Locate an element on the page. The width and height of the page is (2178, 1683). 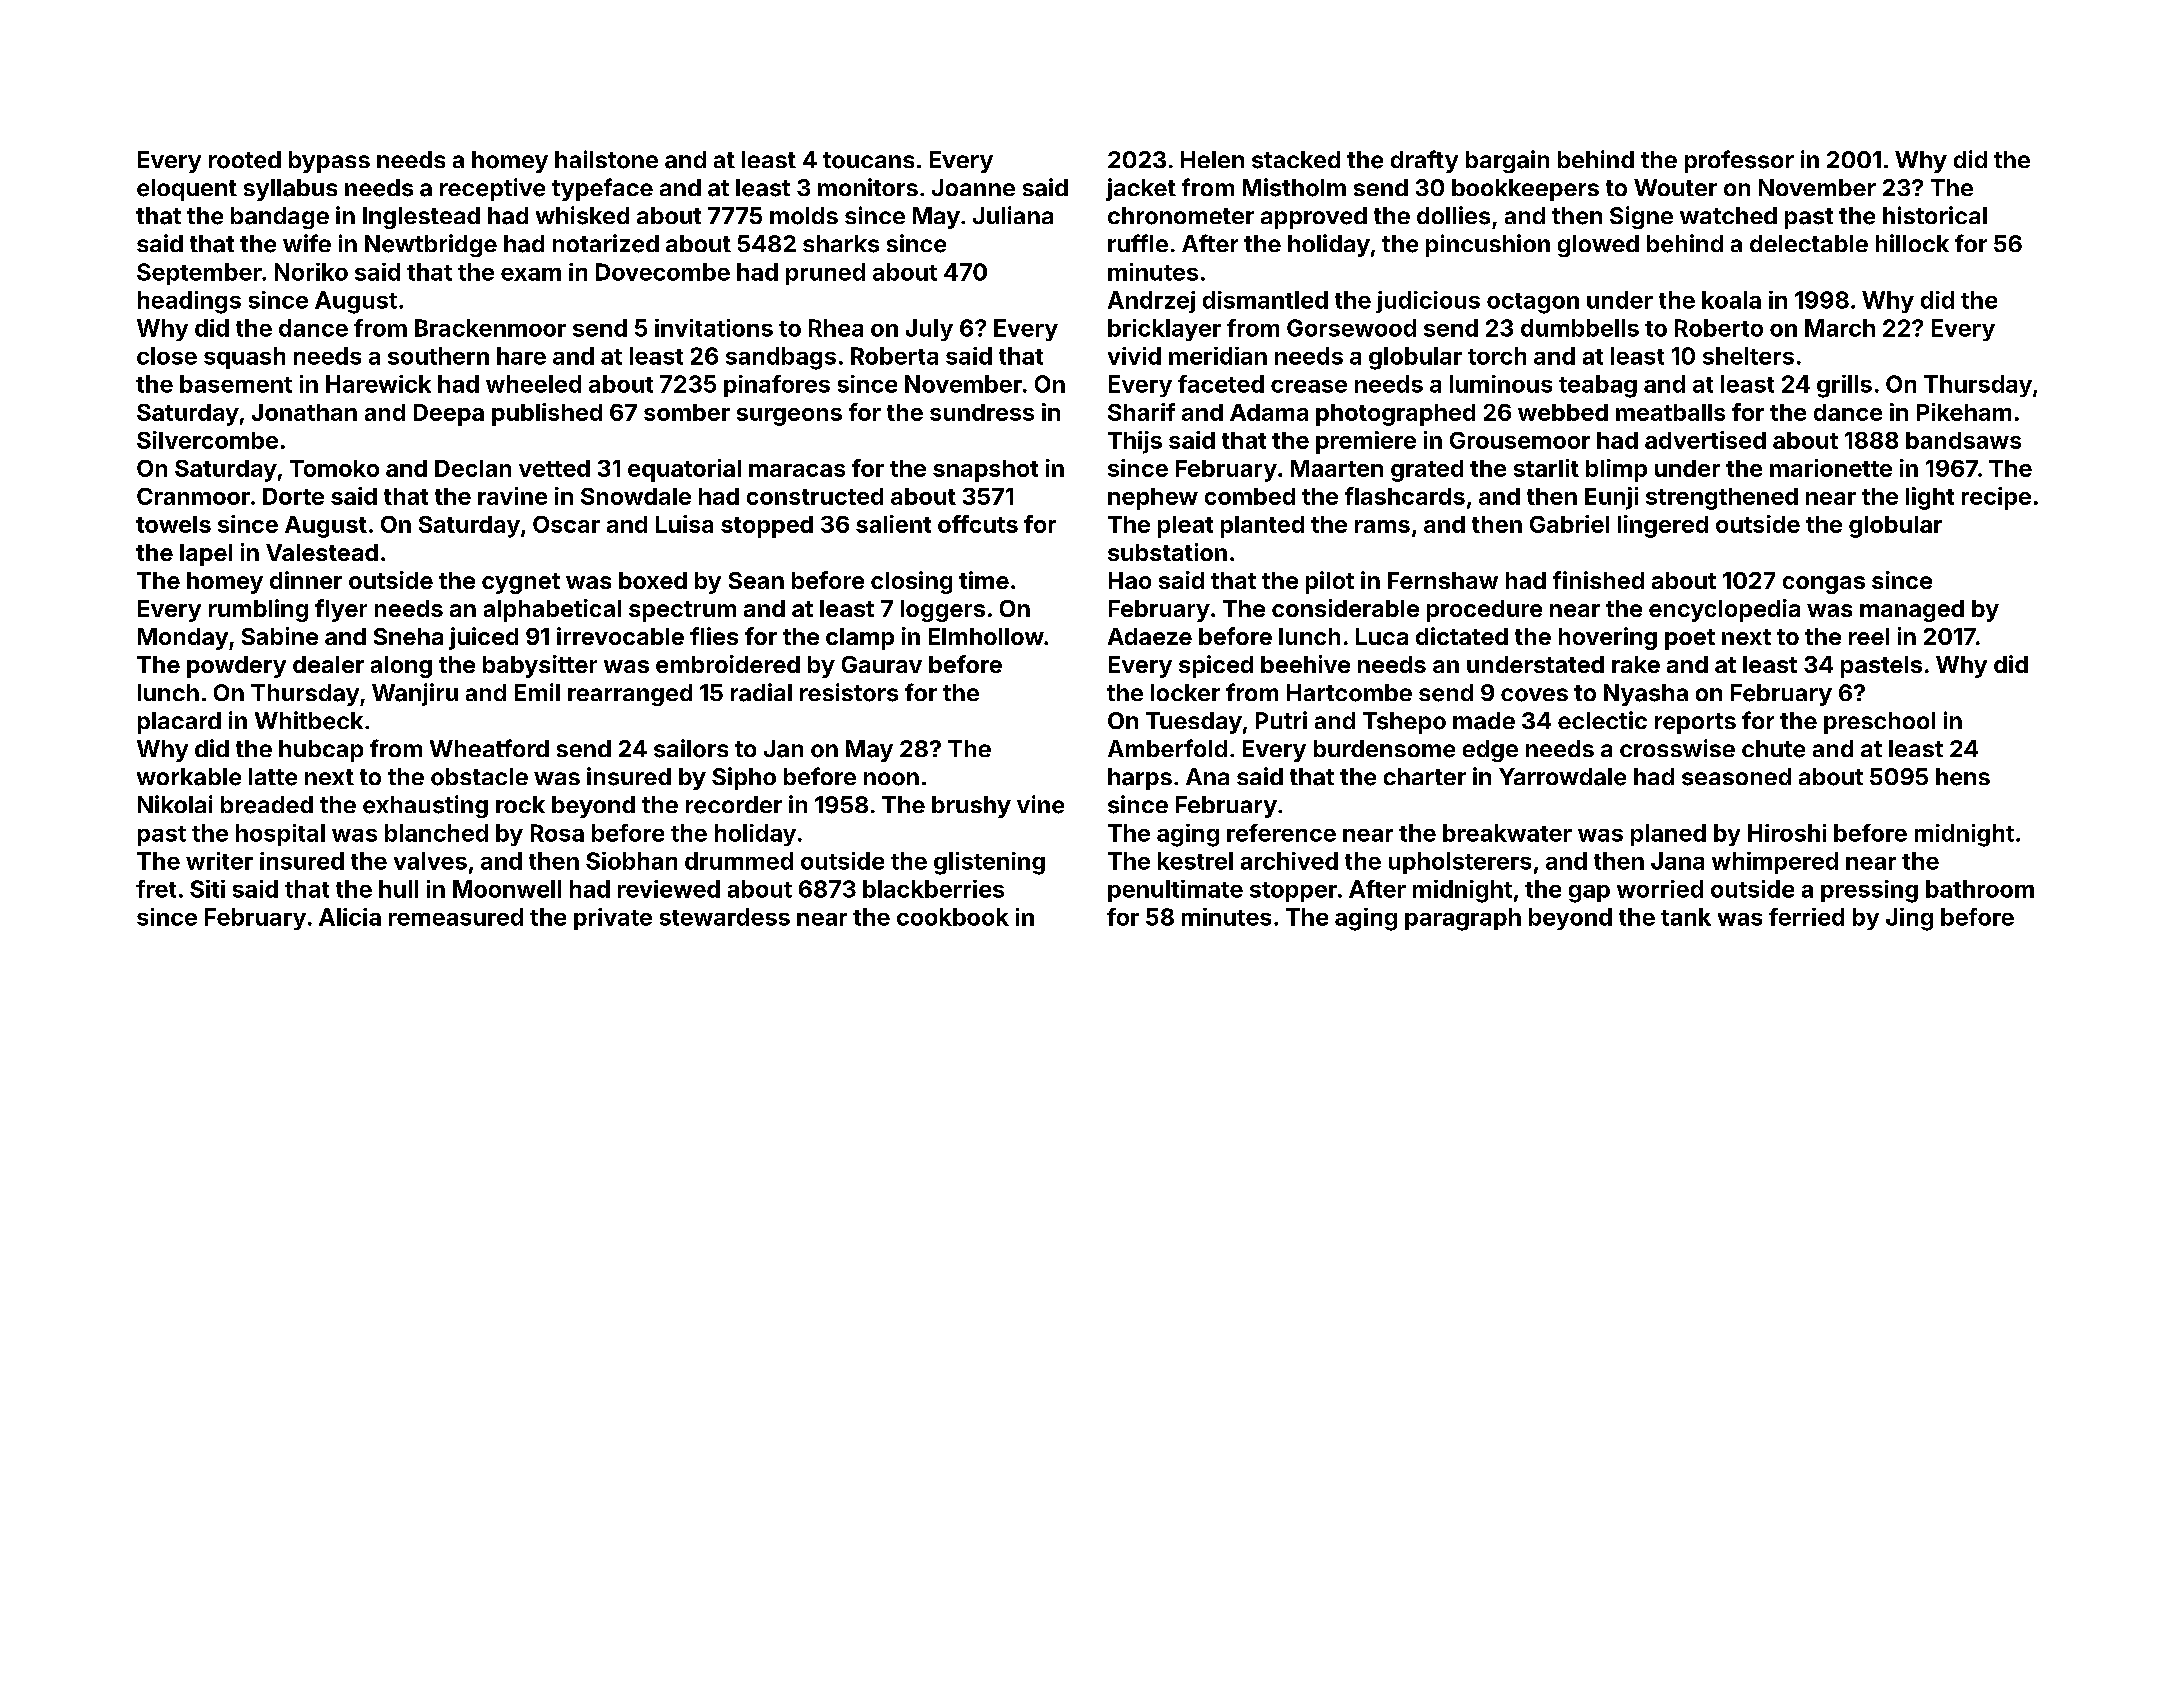
stopper is located at coordinates (1293, 892).
